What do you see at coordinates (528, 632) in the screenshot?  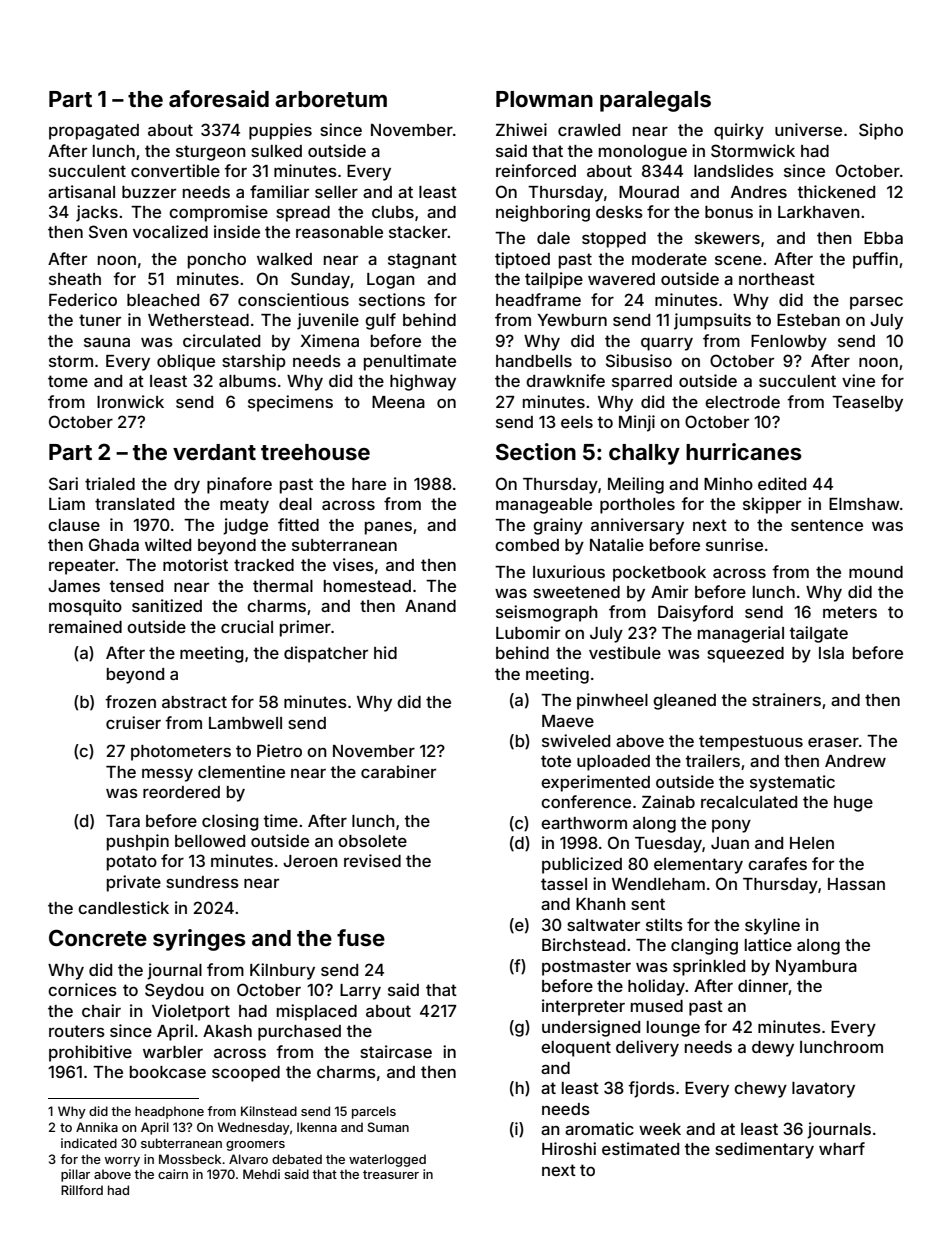 I see `Lubomir` at bounding box center [528, 632].
